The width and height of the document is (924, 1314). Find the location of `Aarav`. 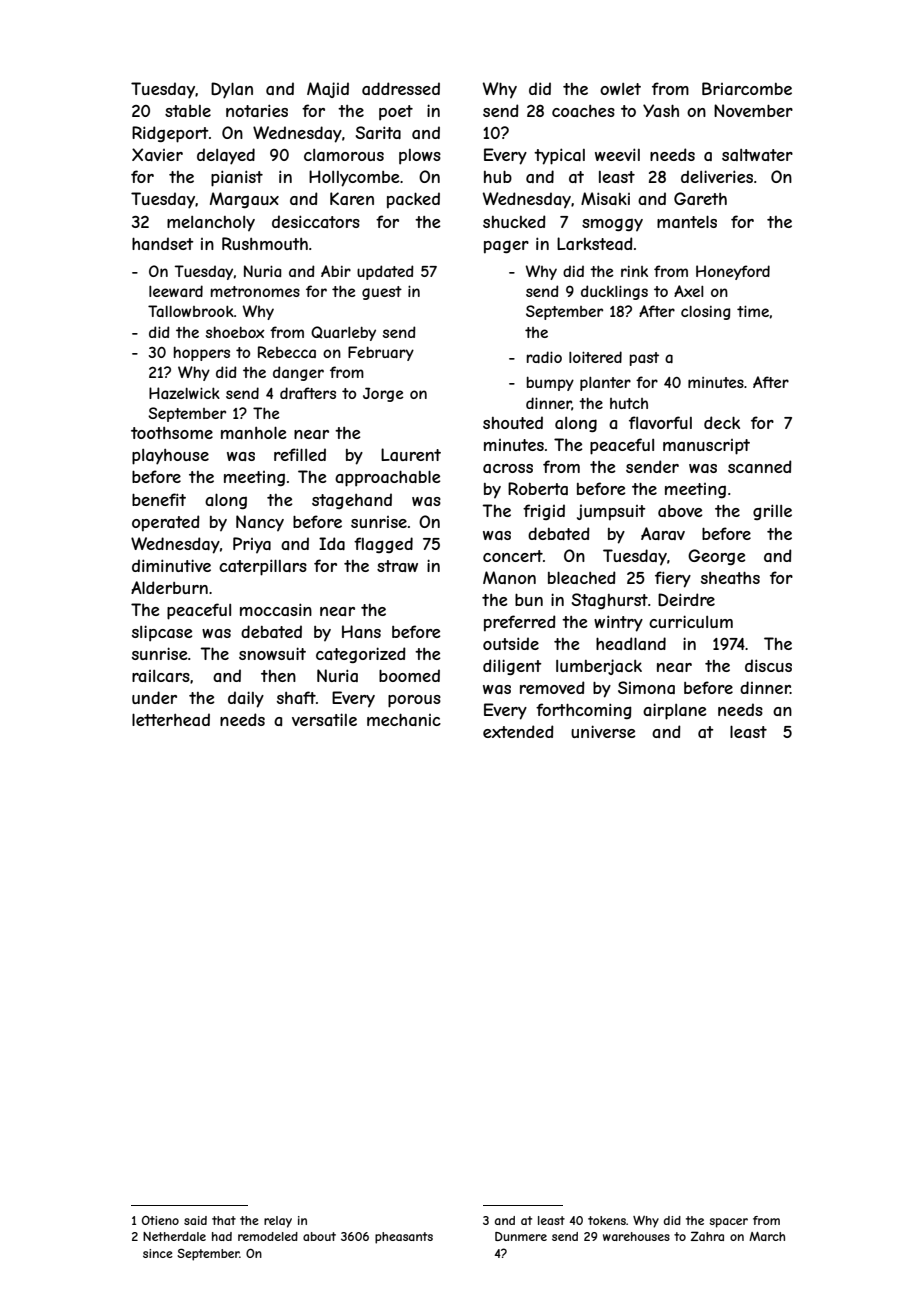

Aarav is located at coordinates (663, 533).
